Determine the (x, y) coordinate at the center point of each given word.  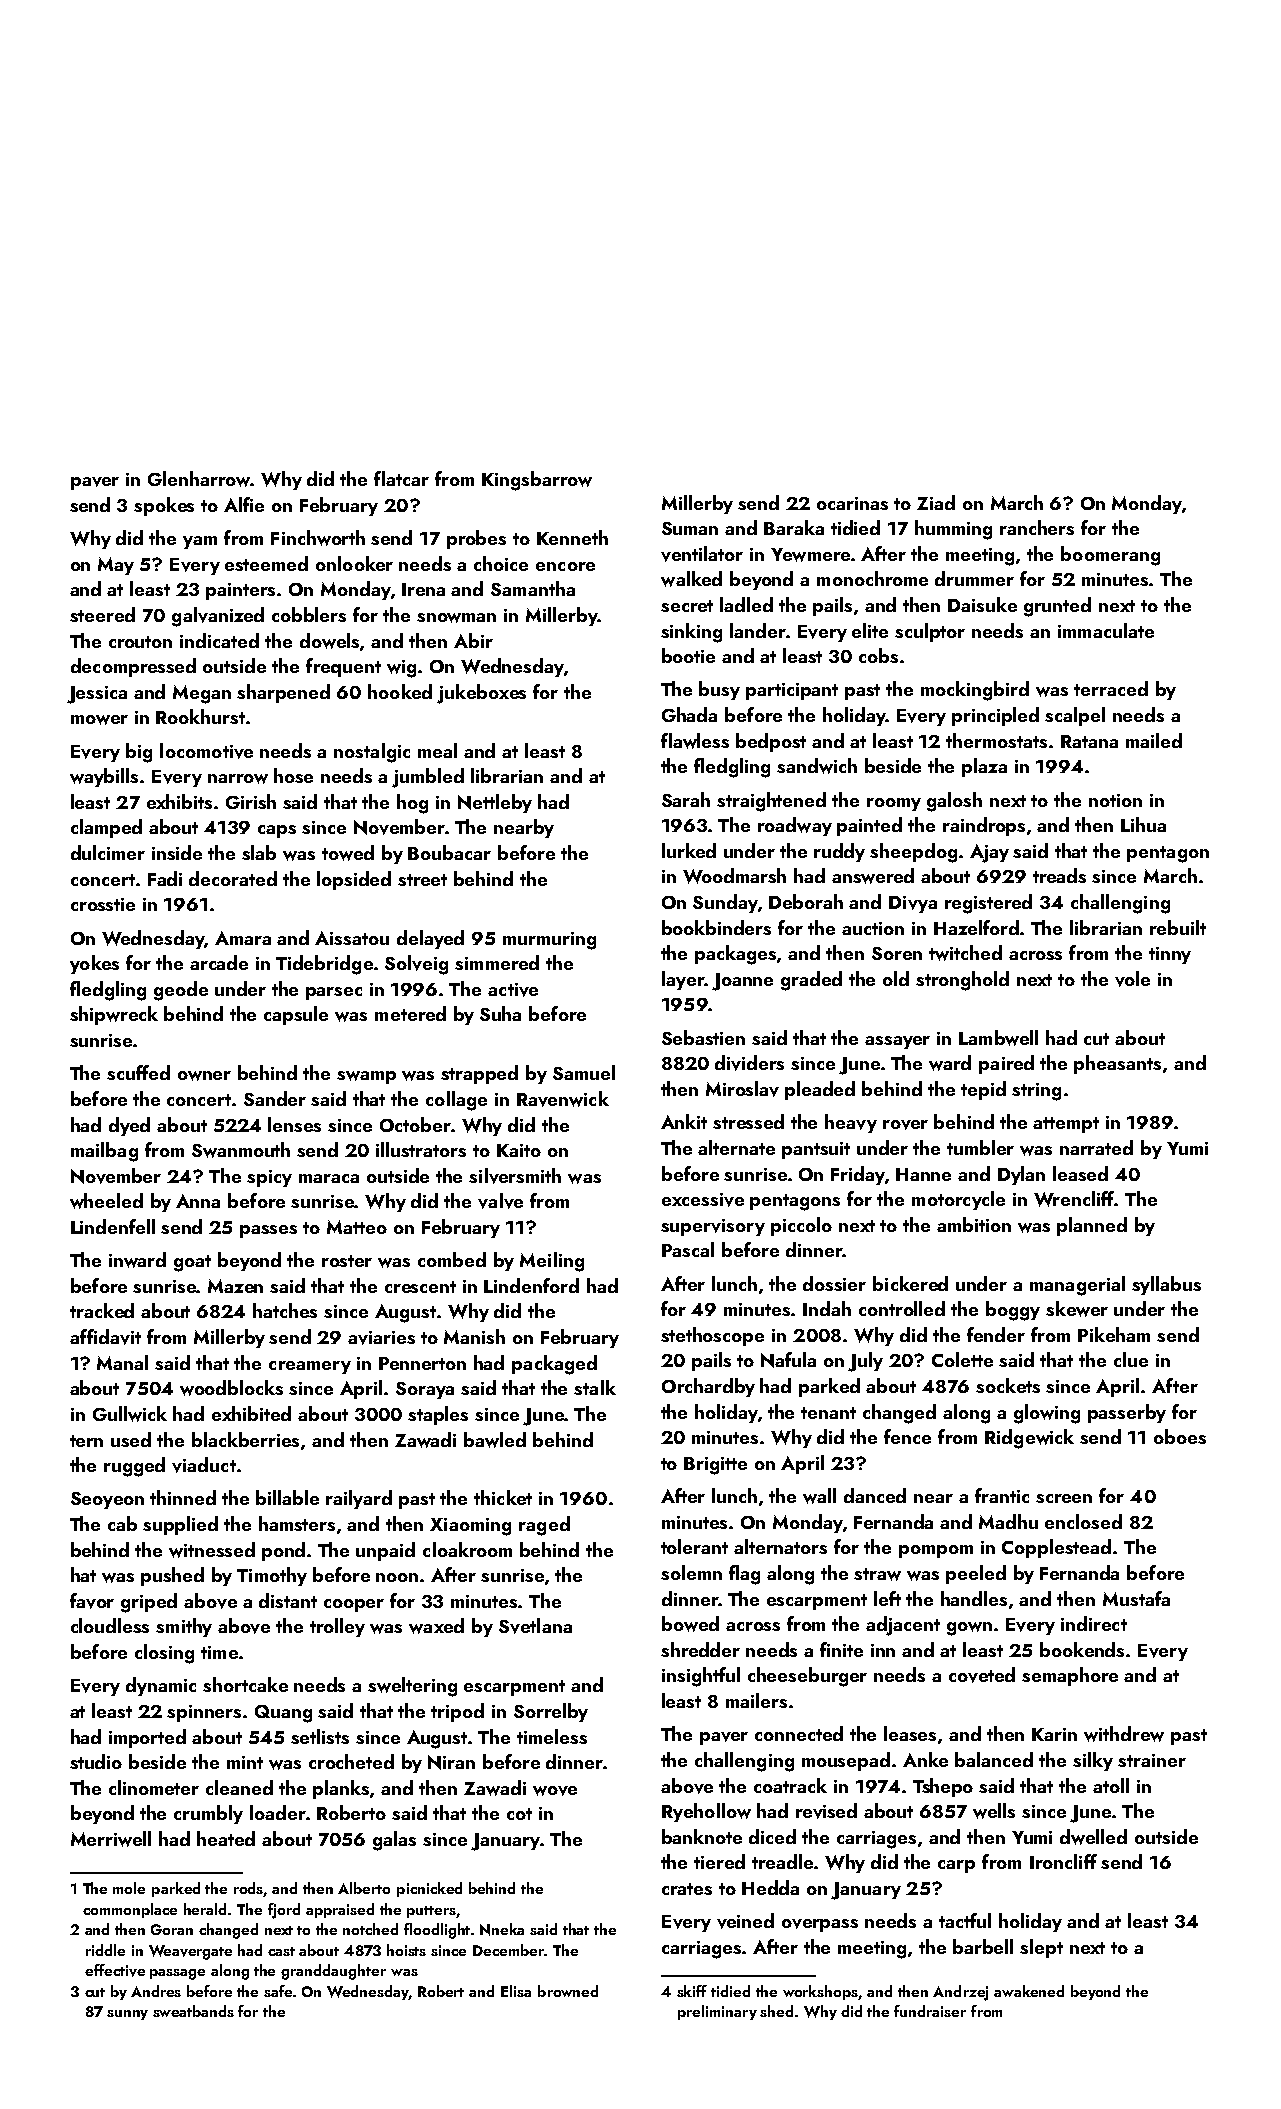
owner (204, 1076)
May (116, 566)
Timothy (272, 1576)
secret (687, 606)
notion (1115, 800)
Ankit (684, 1121)
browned (568, 1991)
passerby (1127, 1413)
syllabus (1166, 1285)
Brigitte (715, 1466)
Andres (156, 1991)
